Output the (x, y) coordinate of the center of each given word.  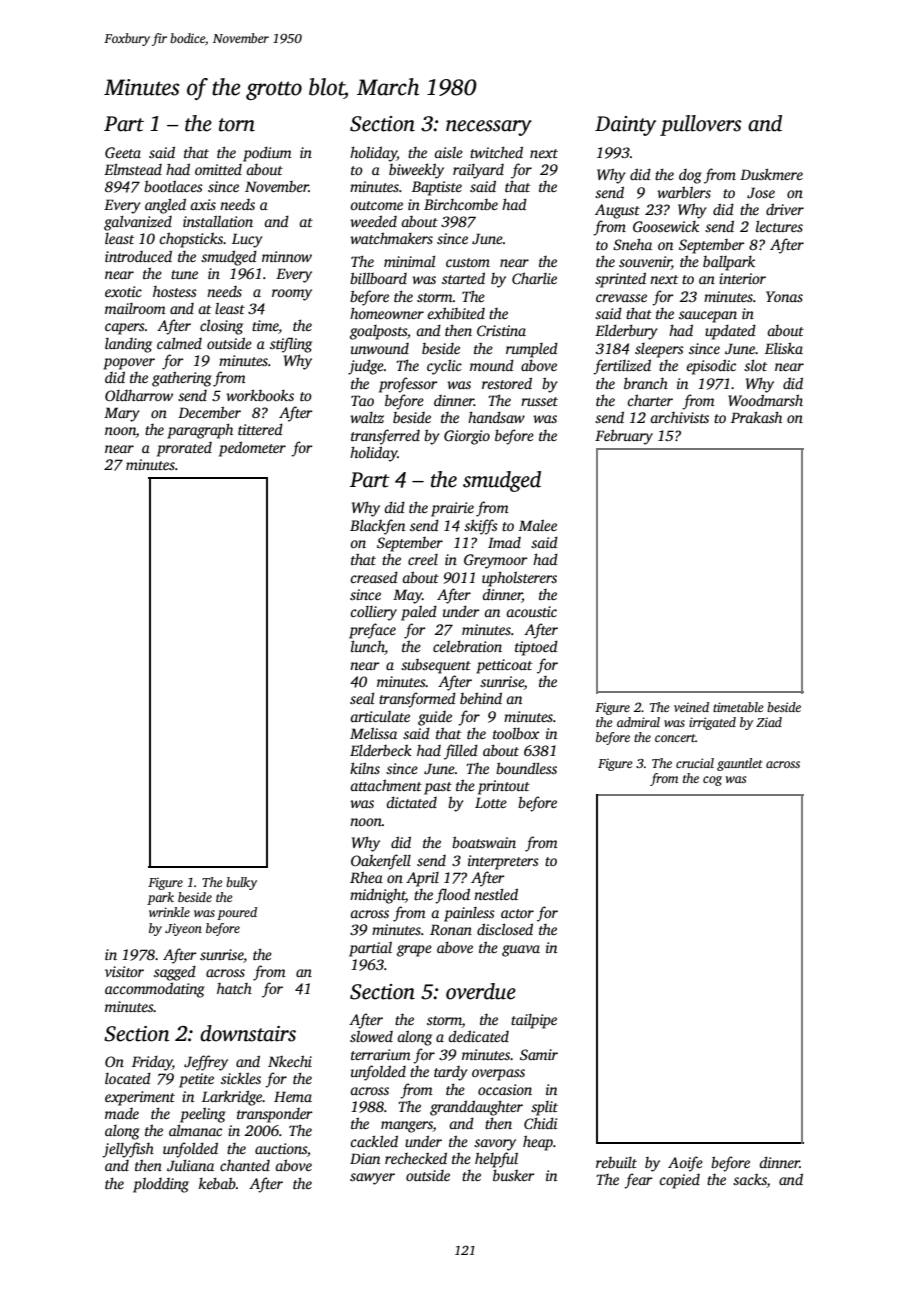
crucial (695, 763)
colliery (373, 613)
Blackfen (377, 527)
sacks (750, 1181)
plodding (161, 1185)
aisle (448, 152)
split (544, 1108)
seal (362, 698)
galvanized (138, 223)
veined (691, 707)
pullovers (701, 125)
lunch (368, 647)
